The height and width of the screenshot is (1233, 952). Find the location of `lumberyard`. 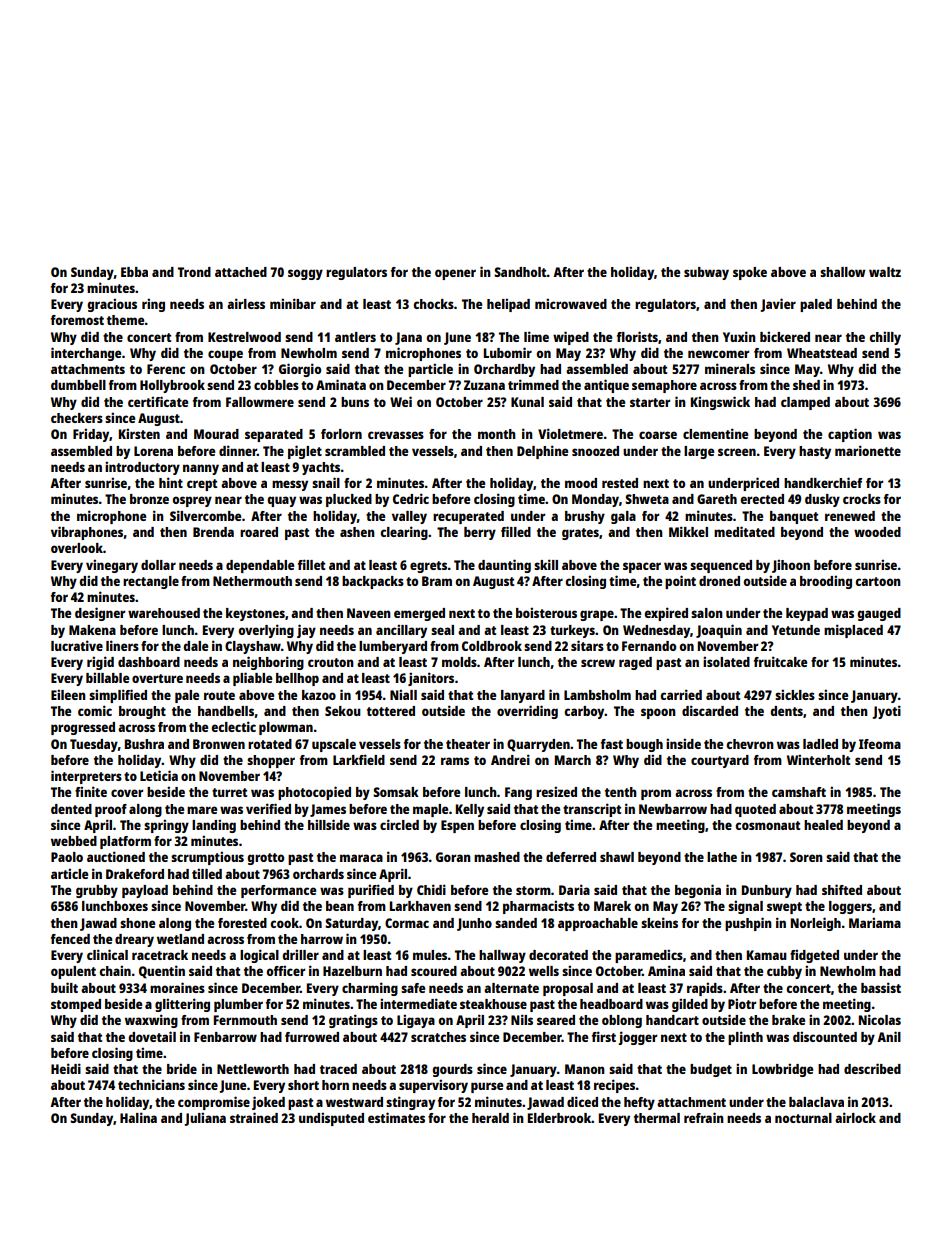

lumberyard is located at coordinates (393, 647).
